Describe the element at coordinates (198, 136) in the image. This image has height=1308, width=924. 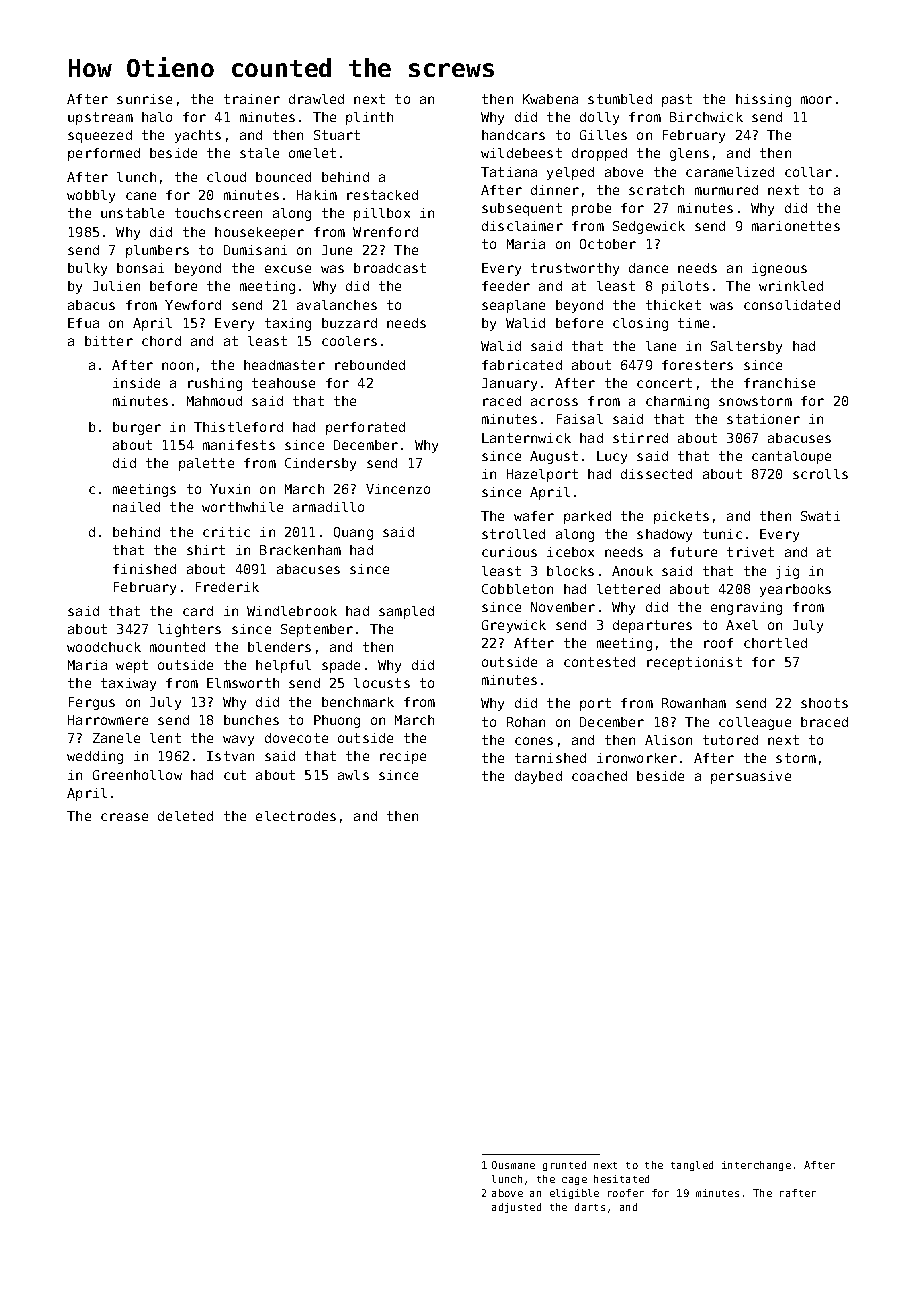
I see `yachts` at that location.
